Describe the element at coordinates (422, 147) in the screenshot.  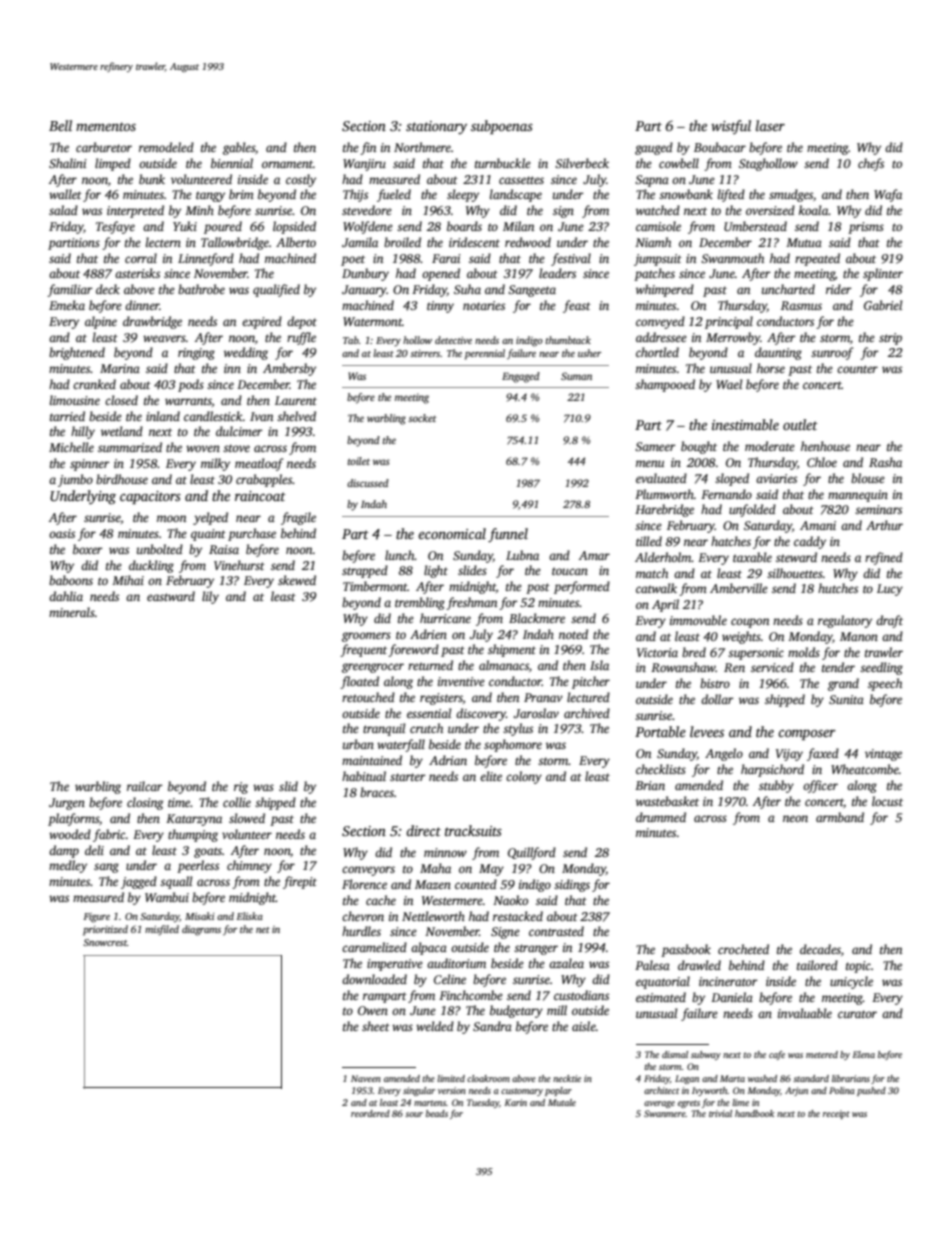
I see `Northmere` at that location.
